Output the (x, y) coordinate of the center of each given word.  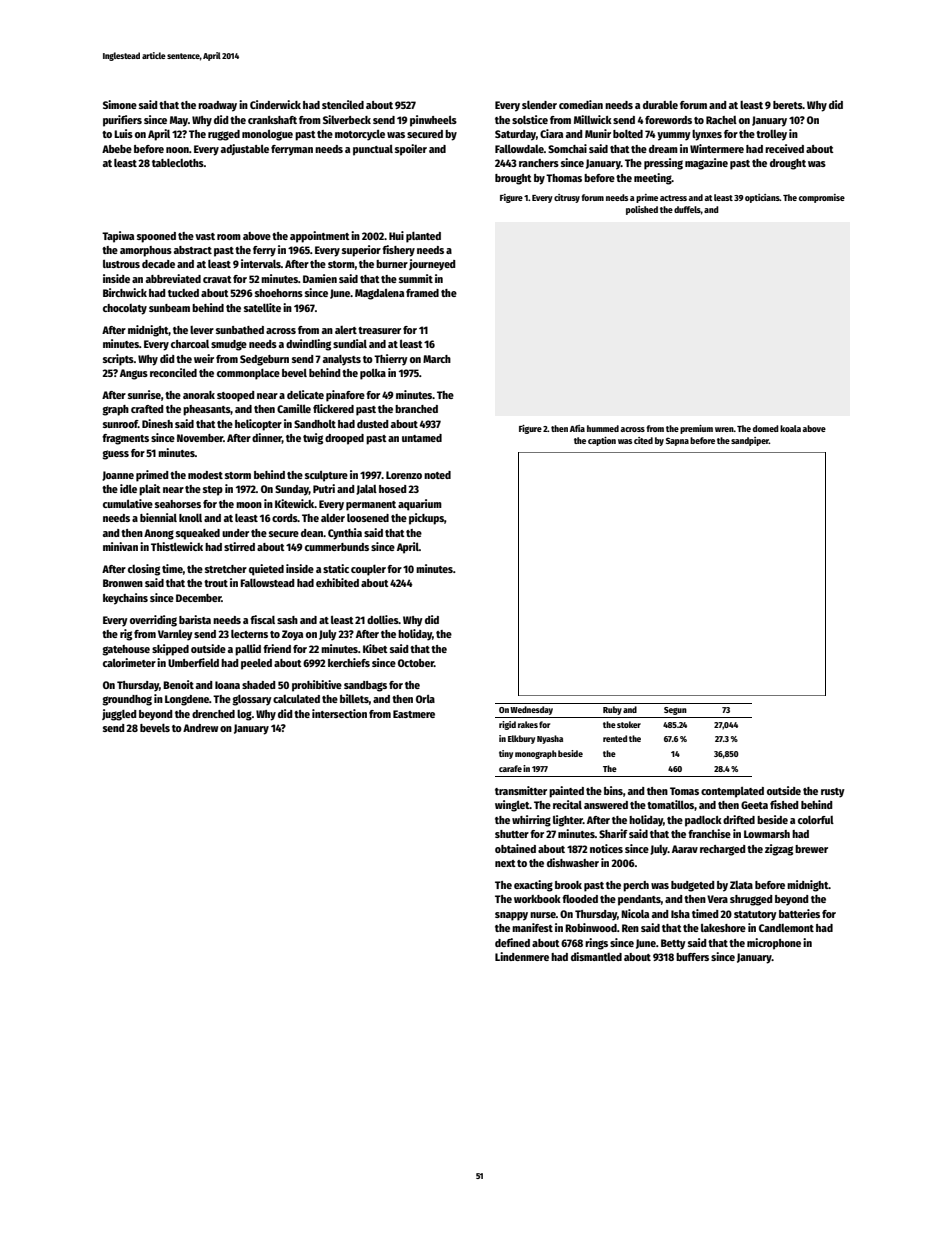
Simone (120, 104)
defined (512, 942)
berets (788, 105)
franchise (709, 833)
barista (195, 619)
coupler (368, 570)
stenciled (343, 104)
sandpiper (750, 441)
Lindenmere (522, 956)
